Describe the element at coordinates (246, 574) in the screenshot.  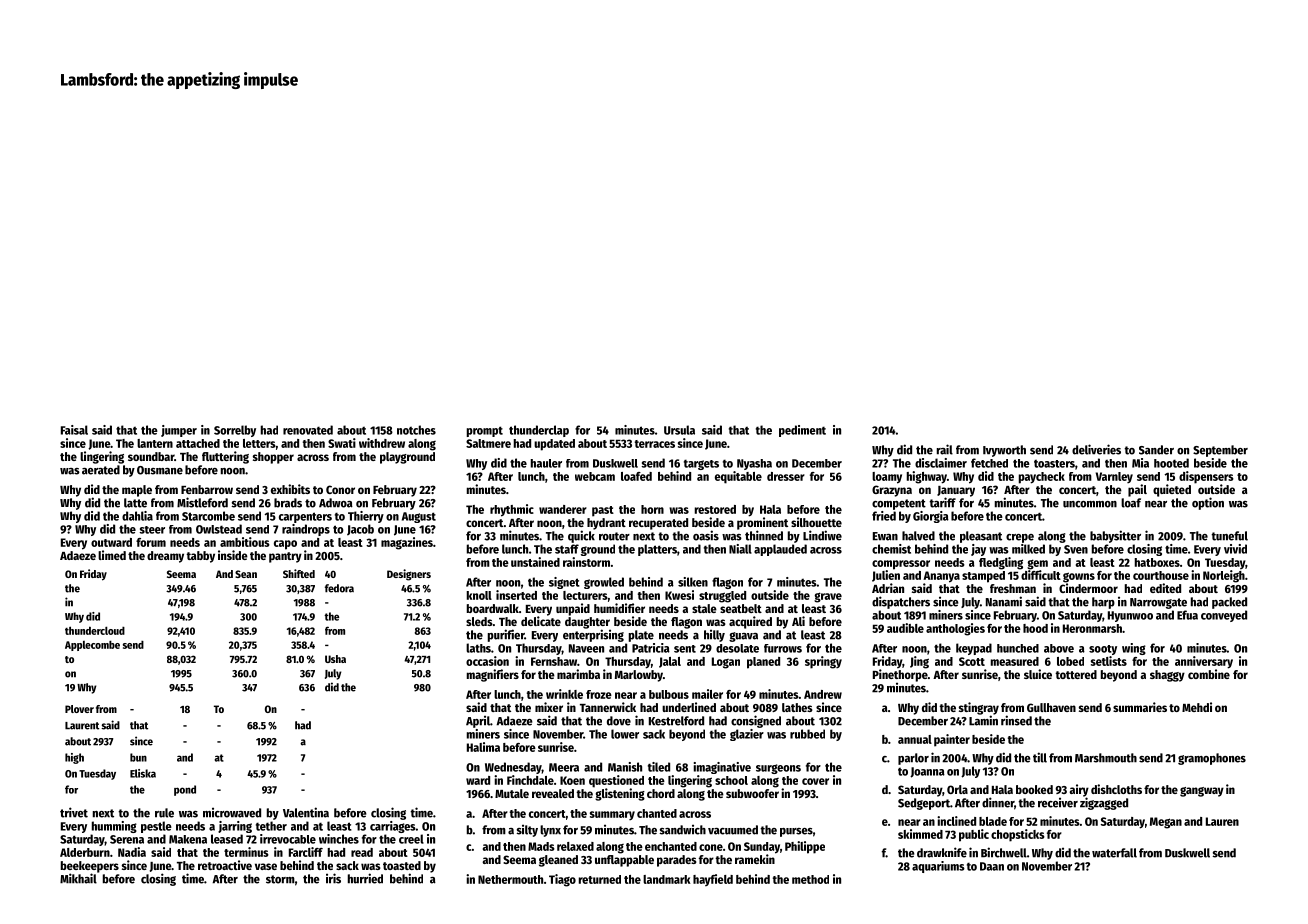
I see `Sean` at that location.
